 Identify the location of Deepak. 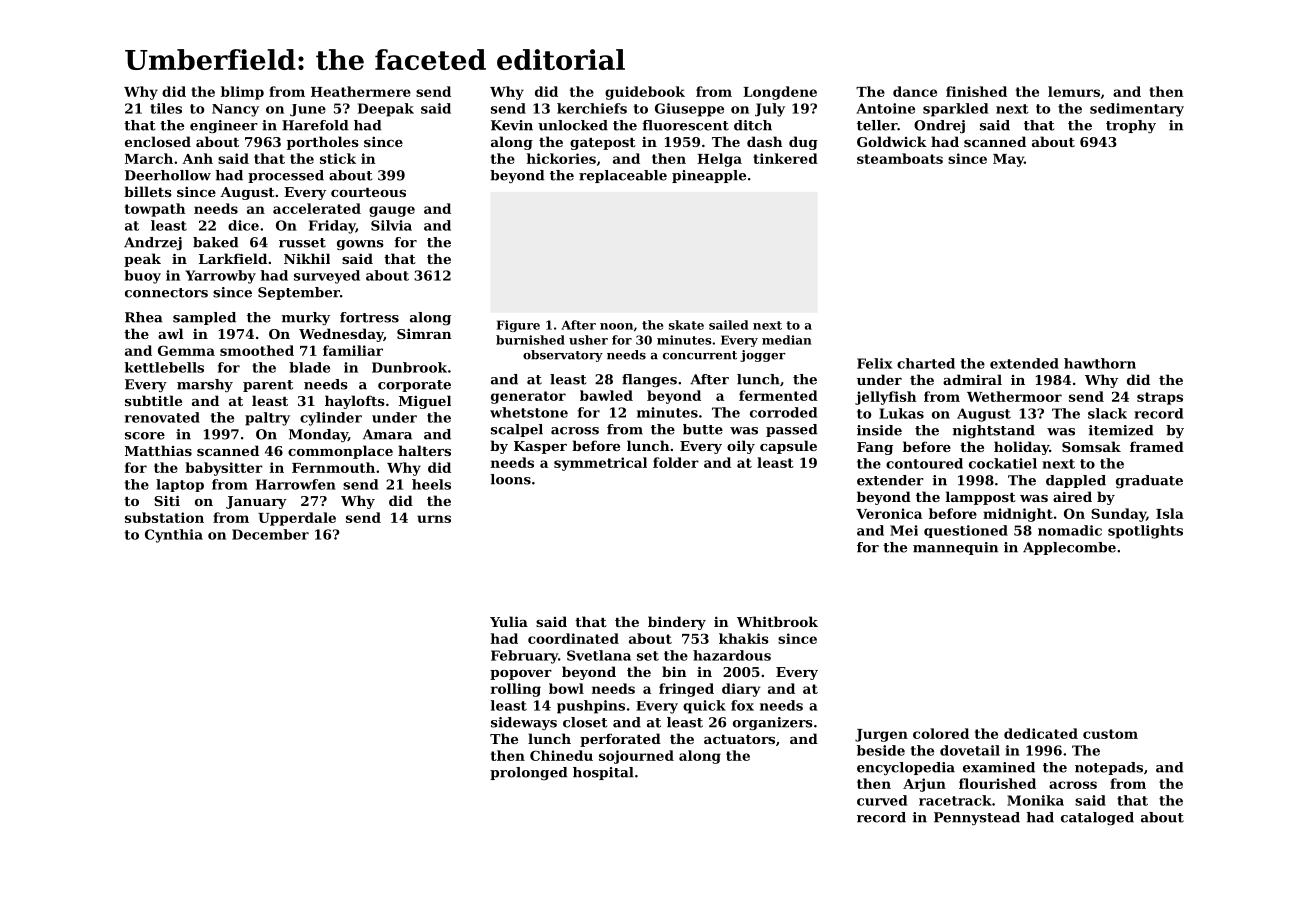
(386, 110).
